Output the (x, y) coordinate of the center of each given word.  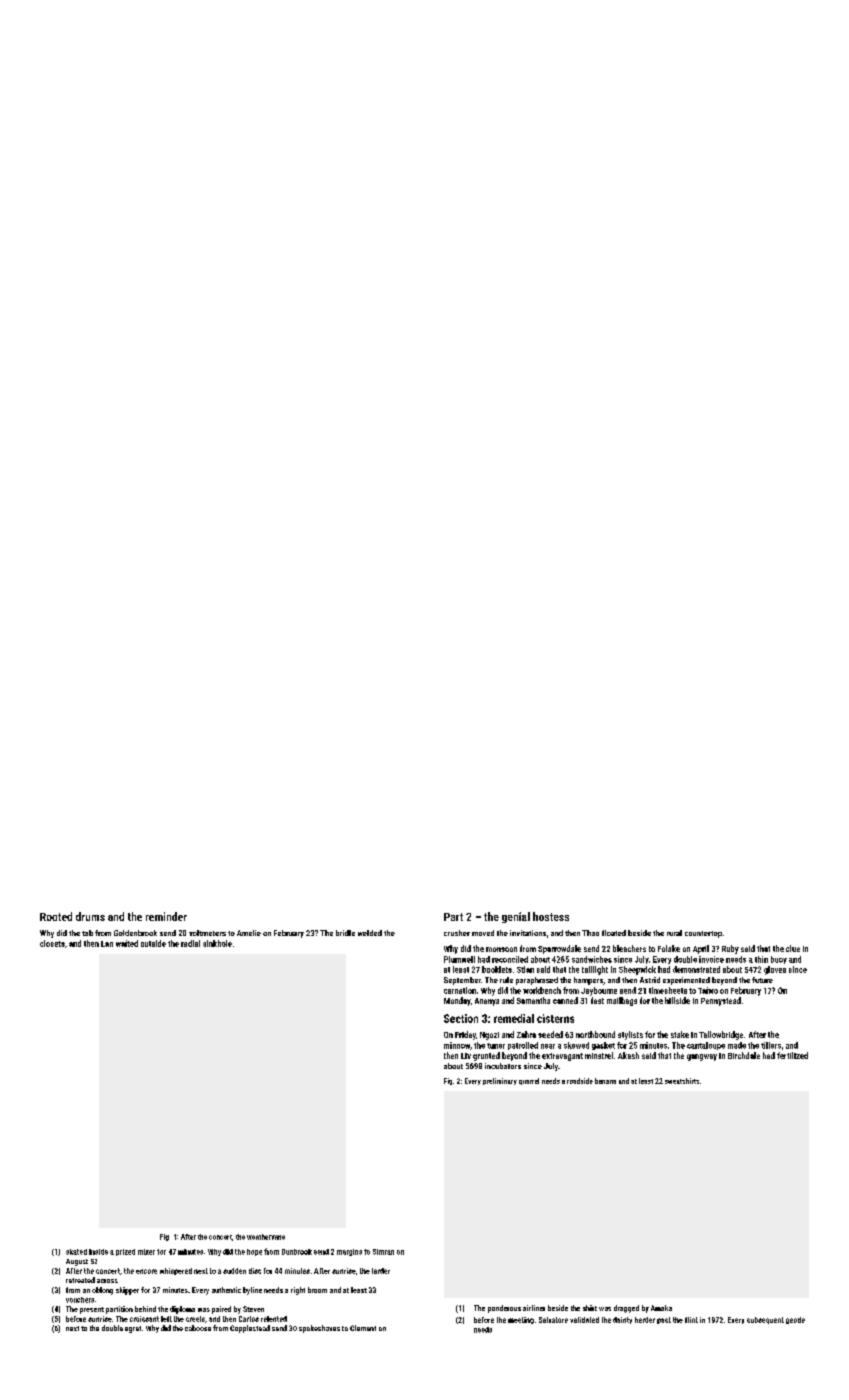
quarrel (529, 1081)
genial (516, 917)
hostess (551, 916)
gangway (702, 1057)
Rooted (56, 916)
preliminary (500, 1081)
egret (133, 1329)
